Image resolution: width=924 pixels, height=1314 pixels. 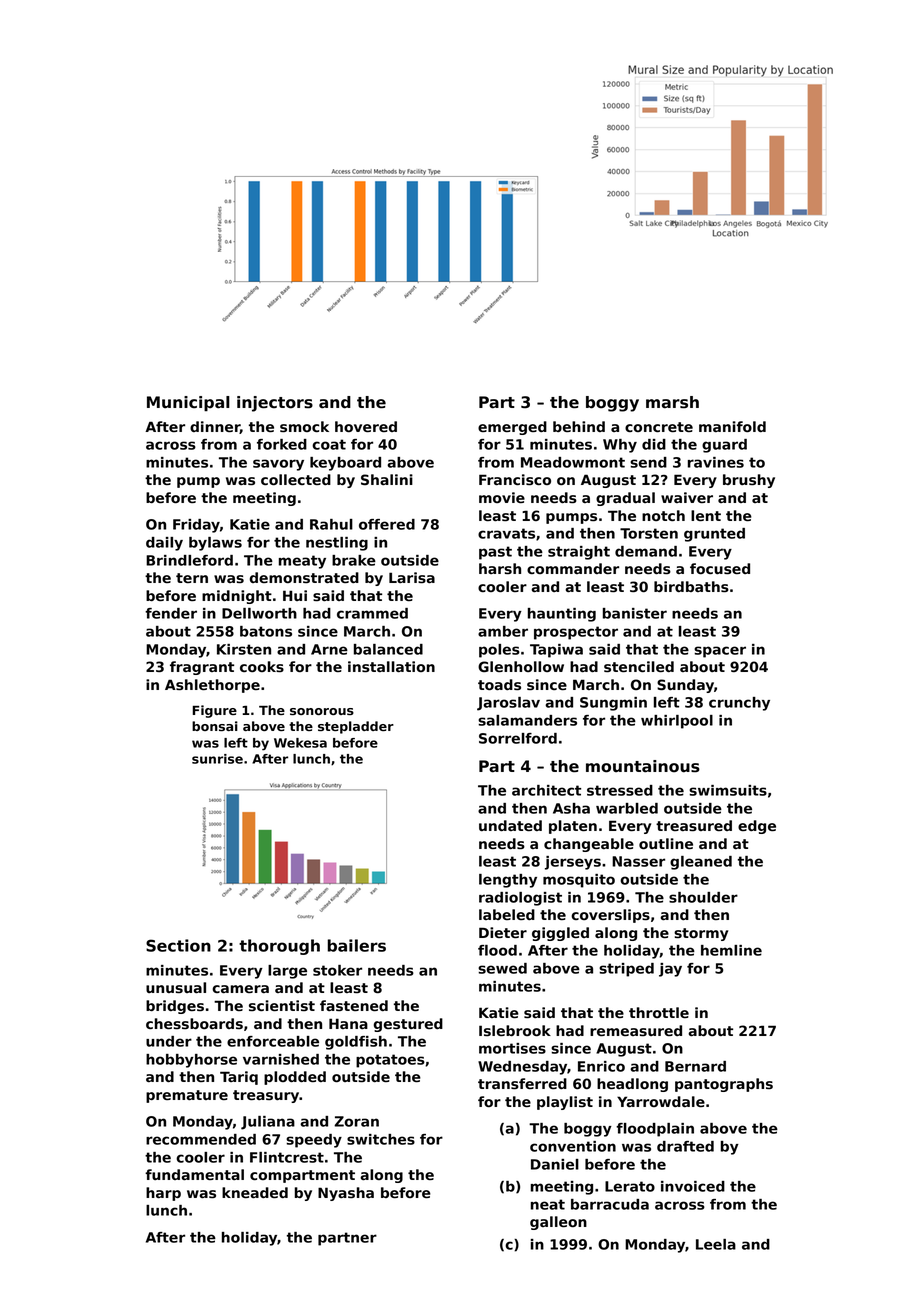 What do you see at coordinates (408, 1025) in the document?
I see `gestured` at bounding box center [408, 1025].
